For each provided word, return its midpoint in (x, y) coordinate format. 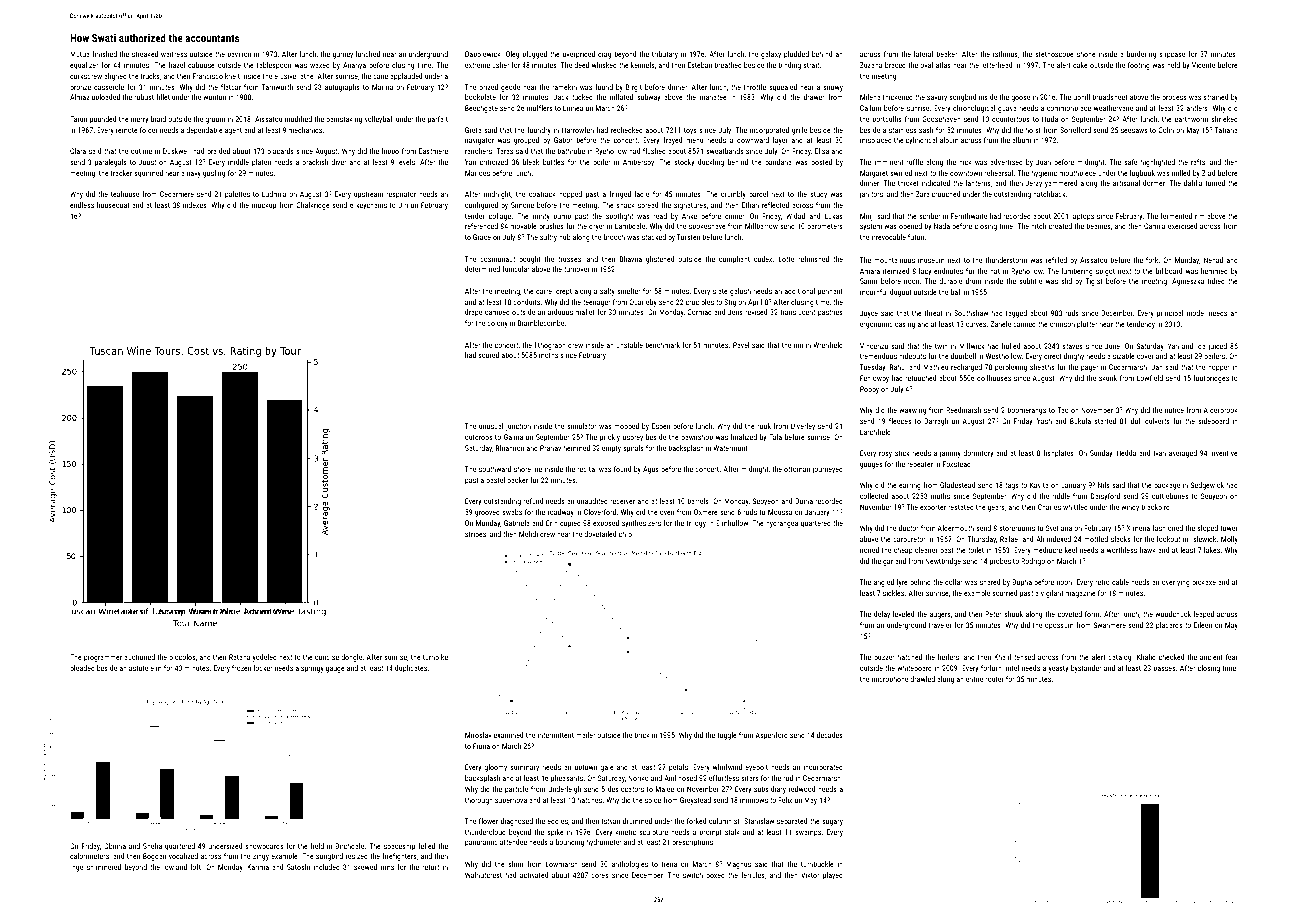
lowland (175, 867)
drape (473, 313)
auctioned (139, 657)
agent (233, 131)
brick (642, 735)
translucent (798, 312)
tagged (1016, 314)
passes (1164, 669)
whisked (604, 65)
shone (1086, 54)
